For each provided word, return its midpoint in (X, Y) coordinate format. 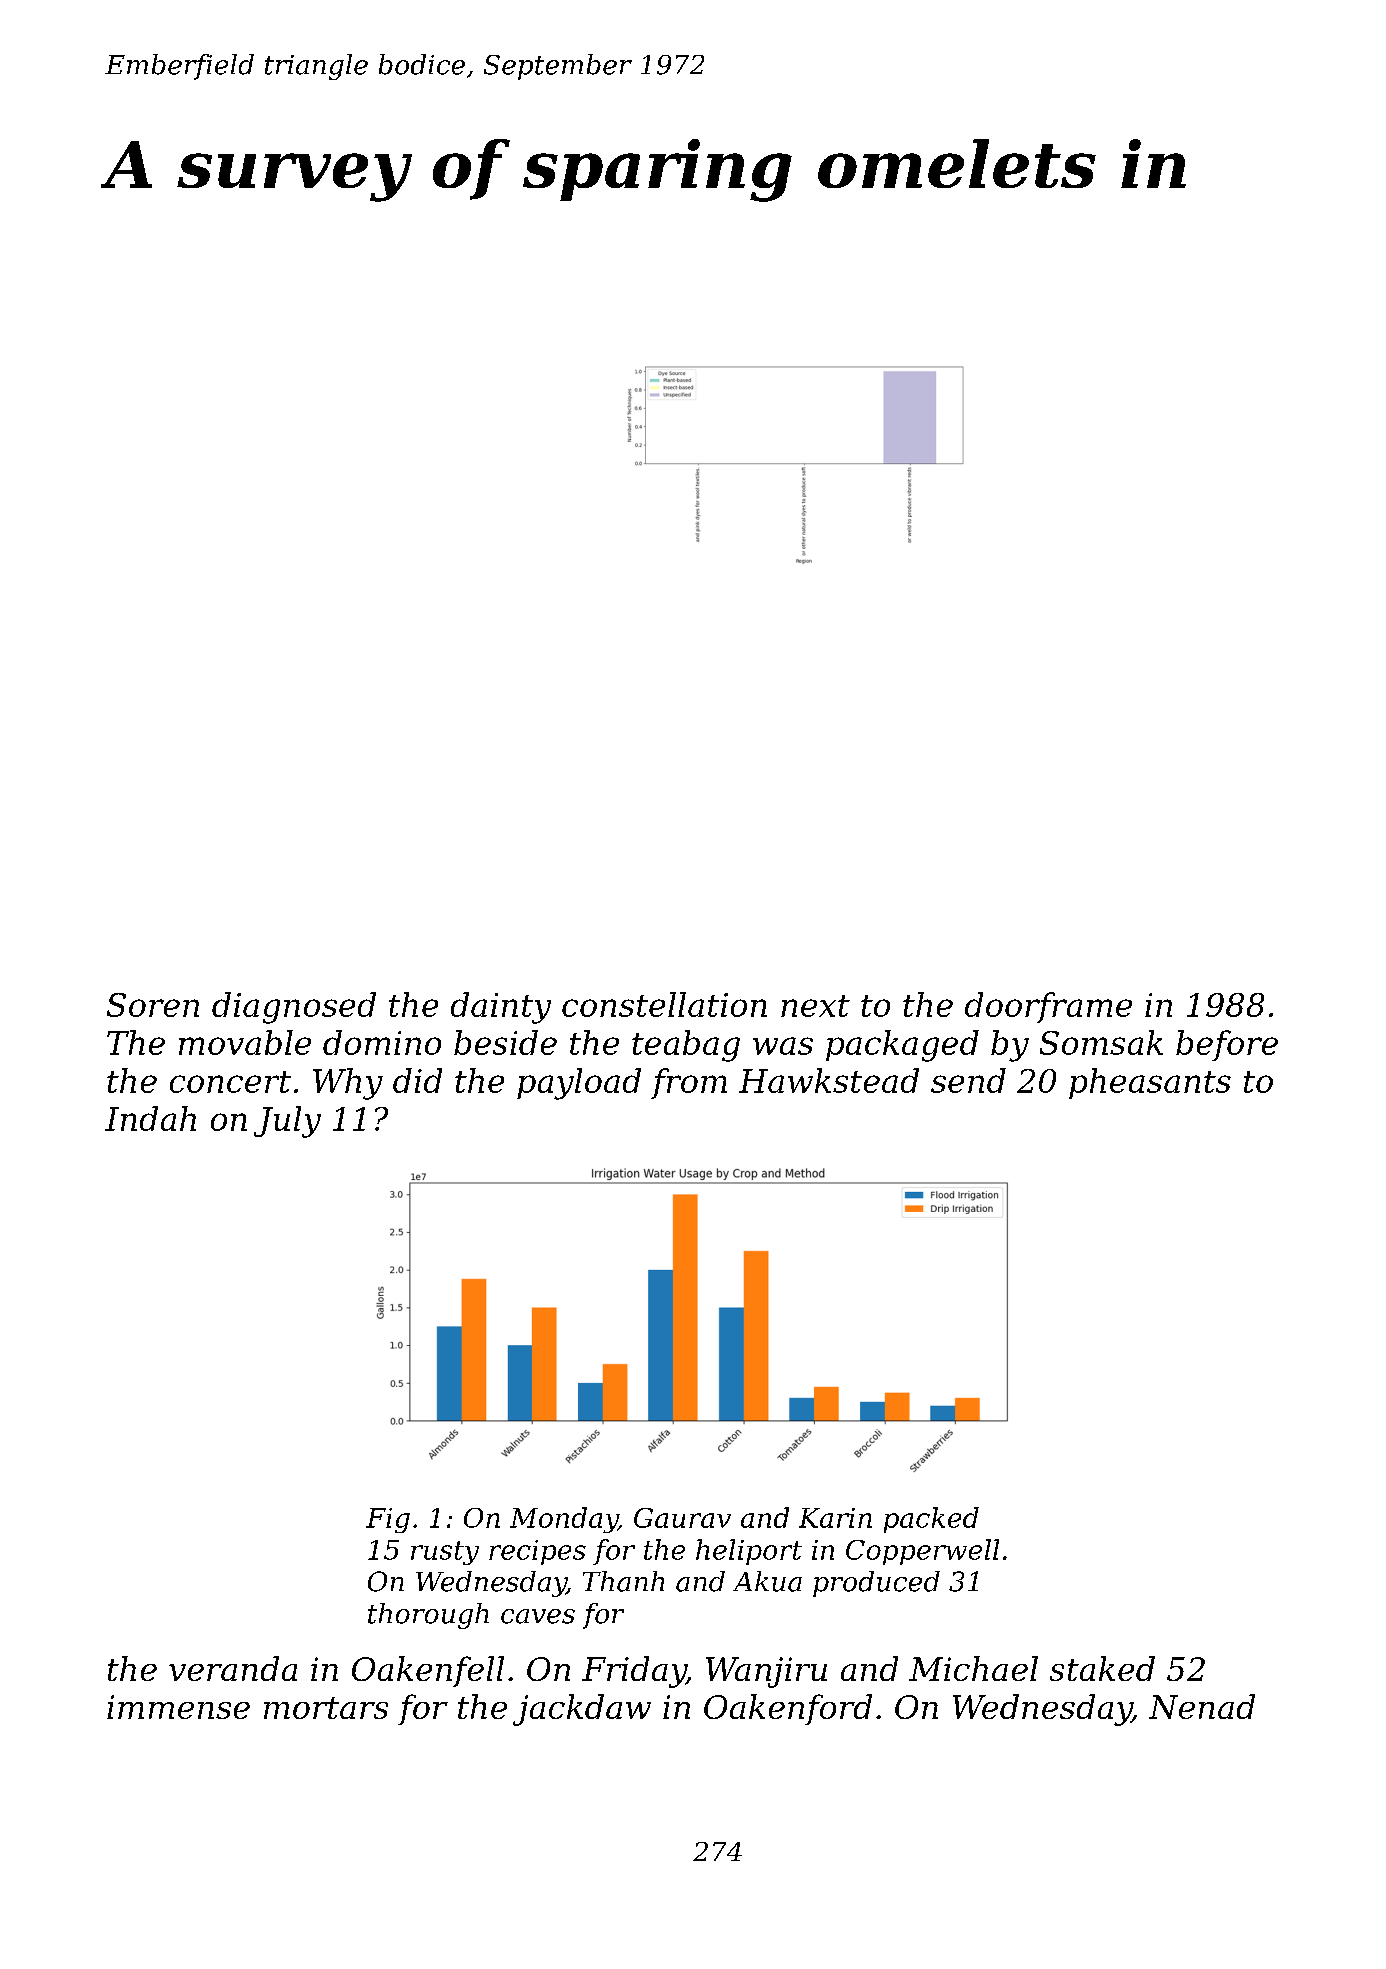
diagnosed (294, 1008)
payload (579, 1084)
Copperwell (922, 1552)
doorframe (1048, 1007)
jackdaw (582, 1710)
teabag (686, 1046)
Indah (150, 1118)
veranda (233, 1668)
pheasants (1150, 1083)
